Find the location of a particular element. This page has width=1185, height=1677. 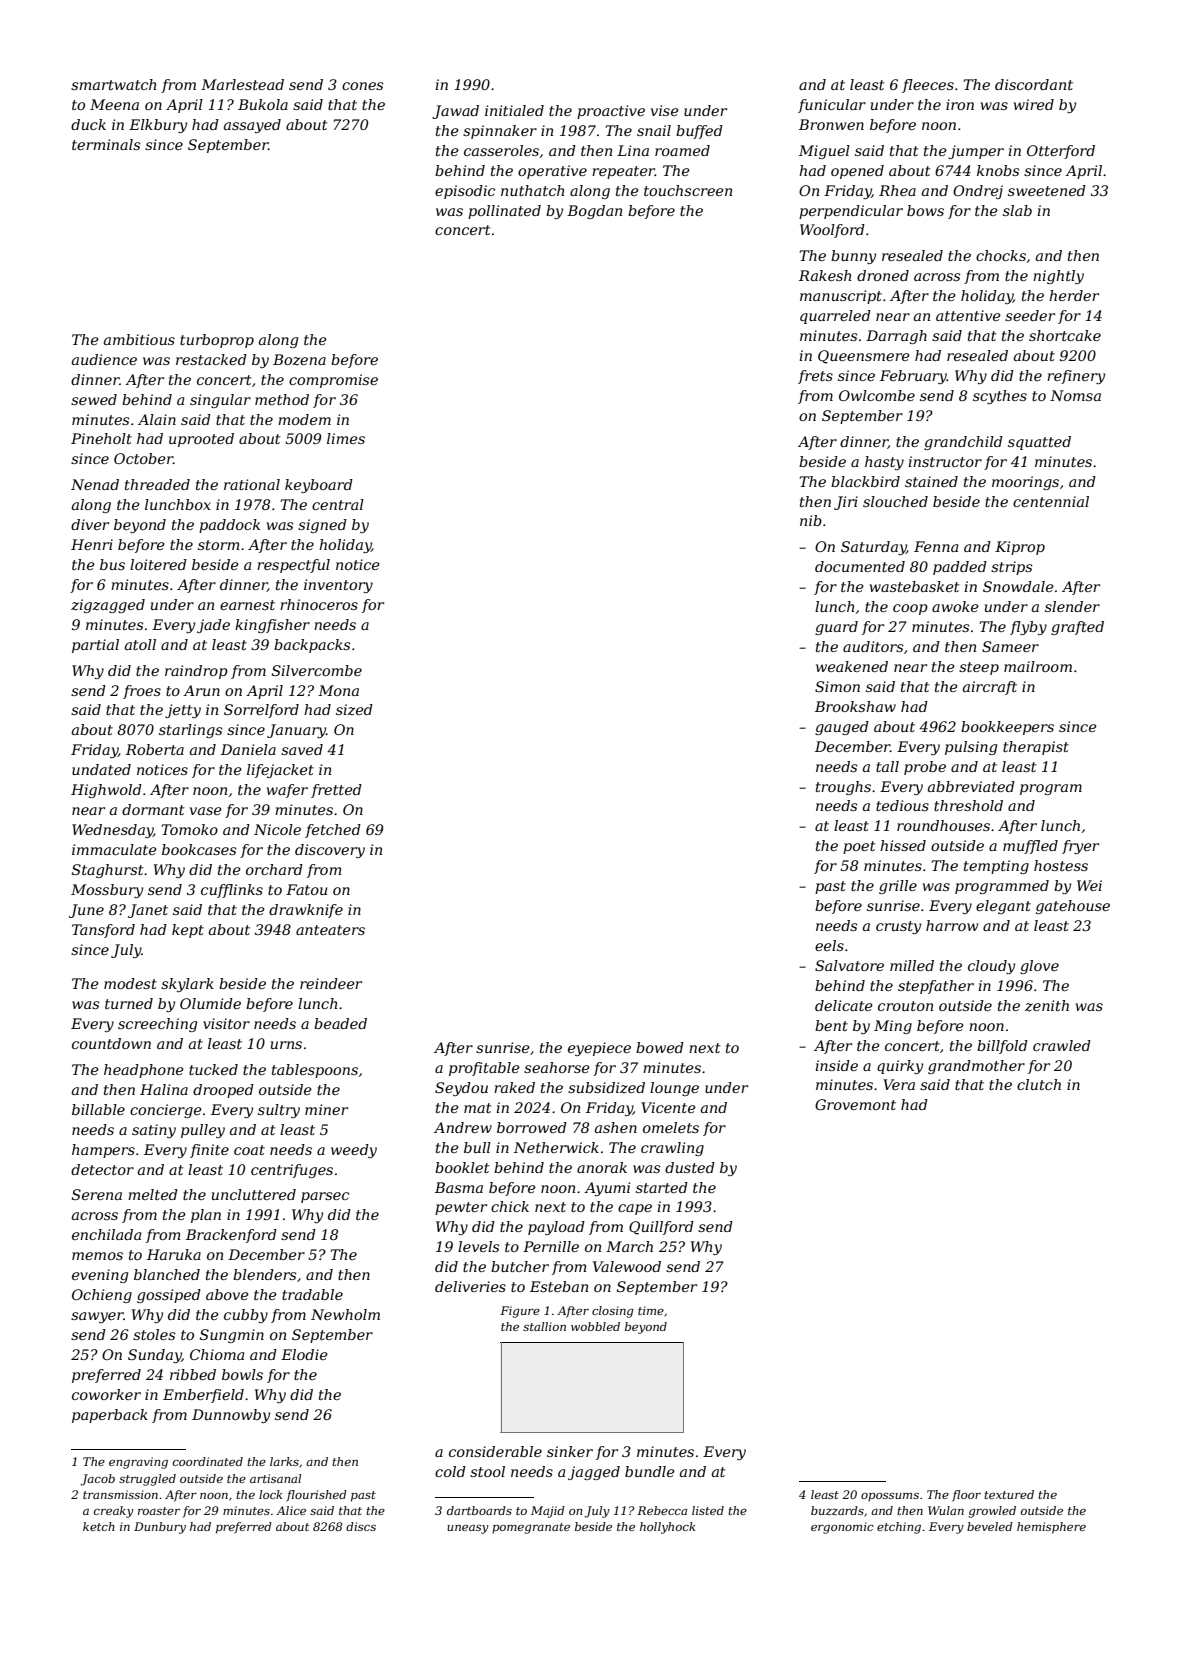

operative is located at coordinates (552, 172).
